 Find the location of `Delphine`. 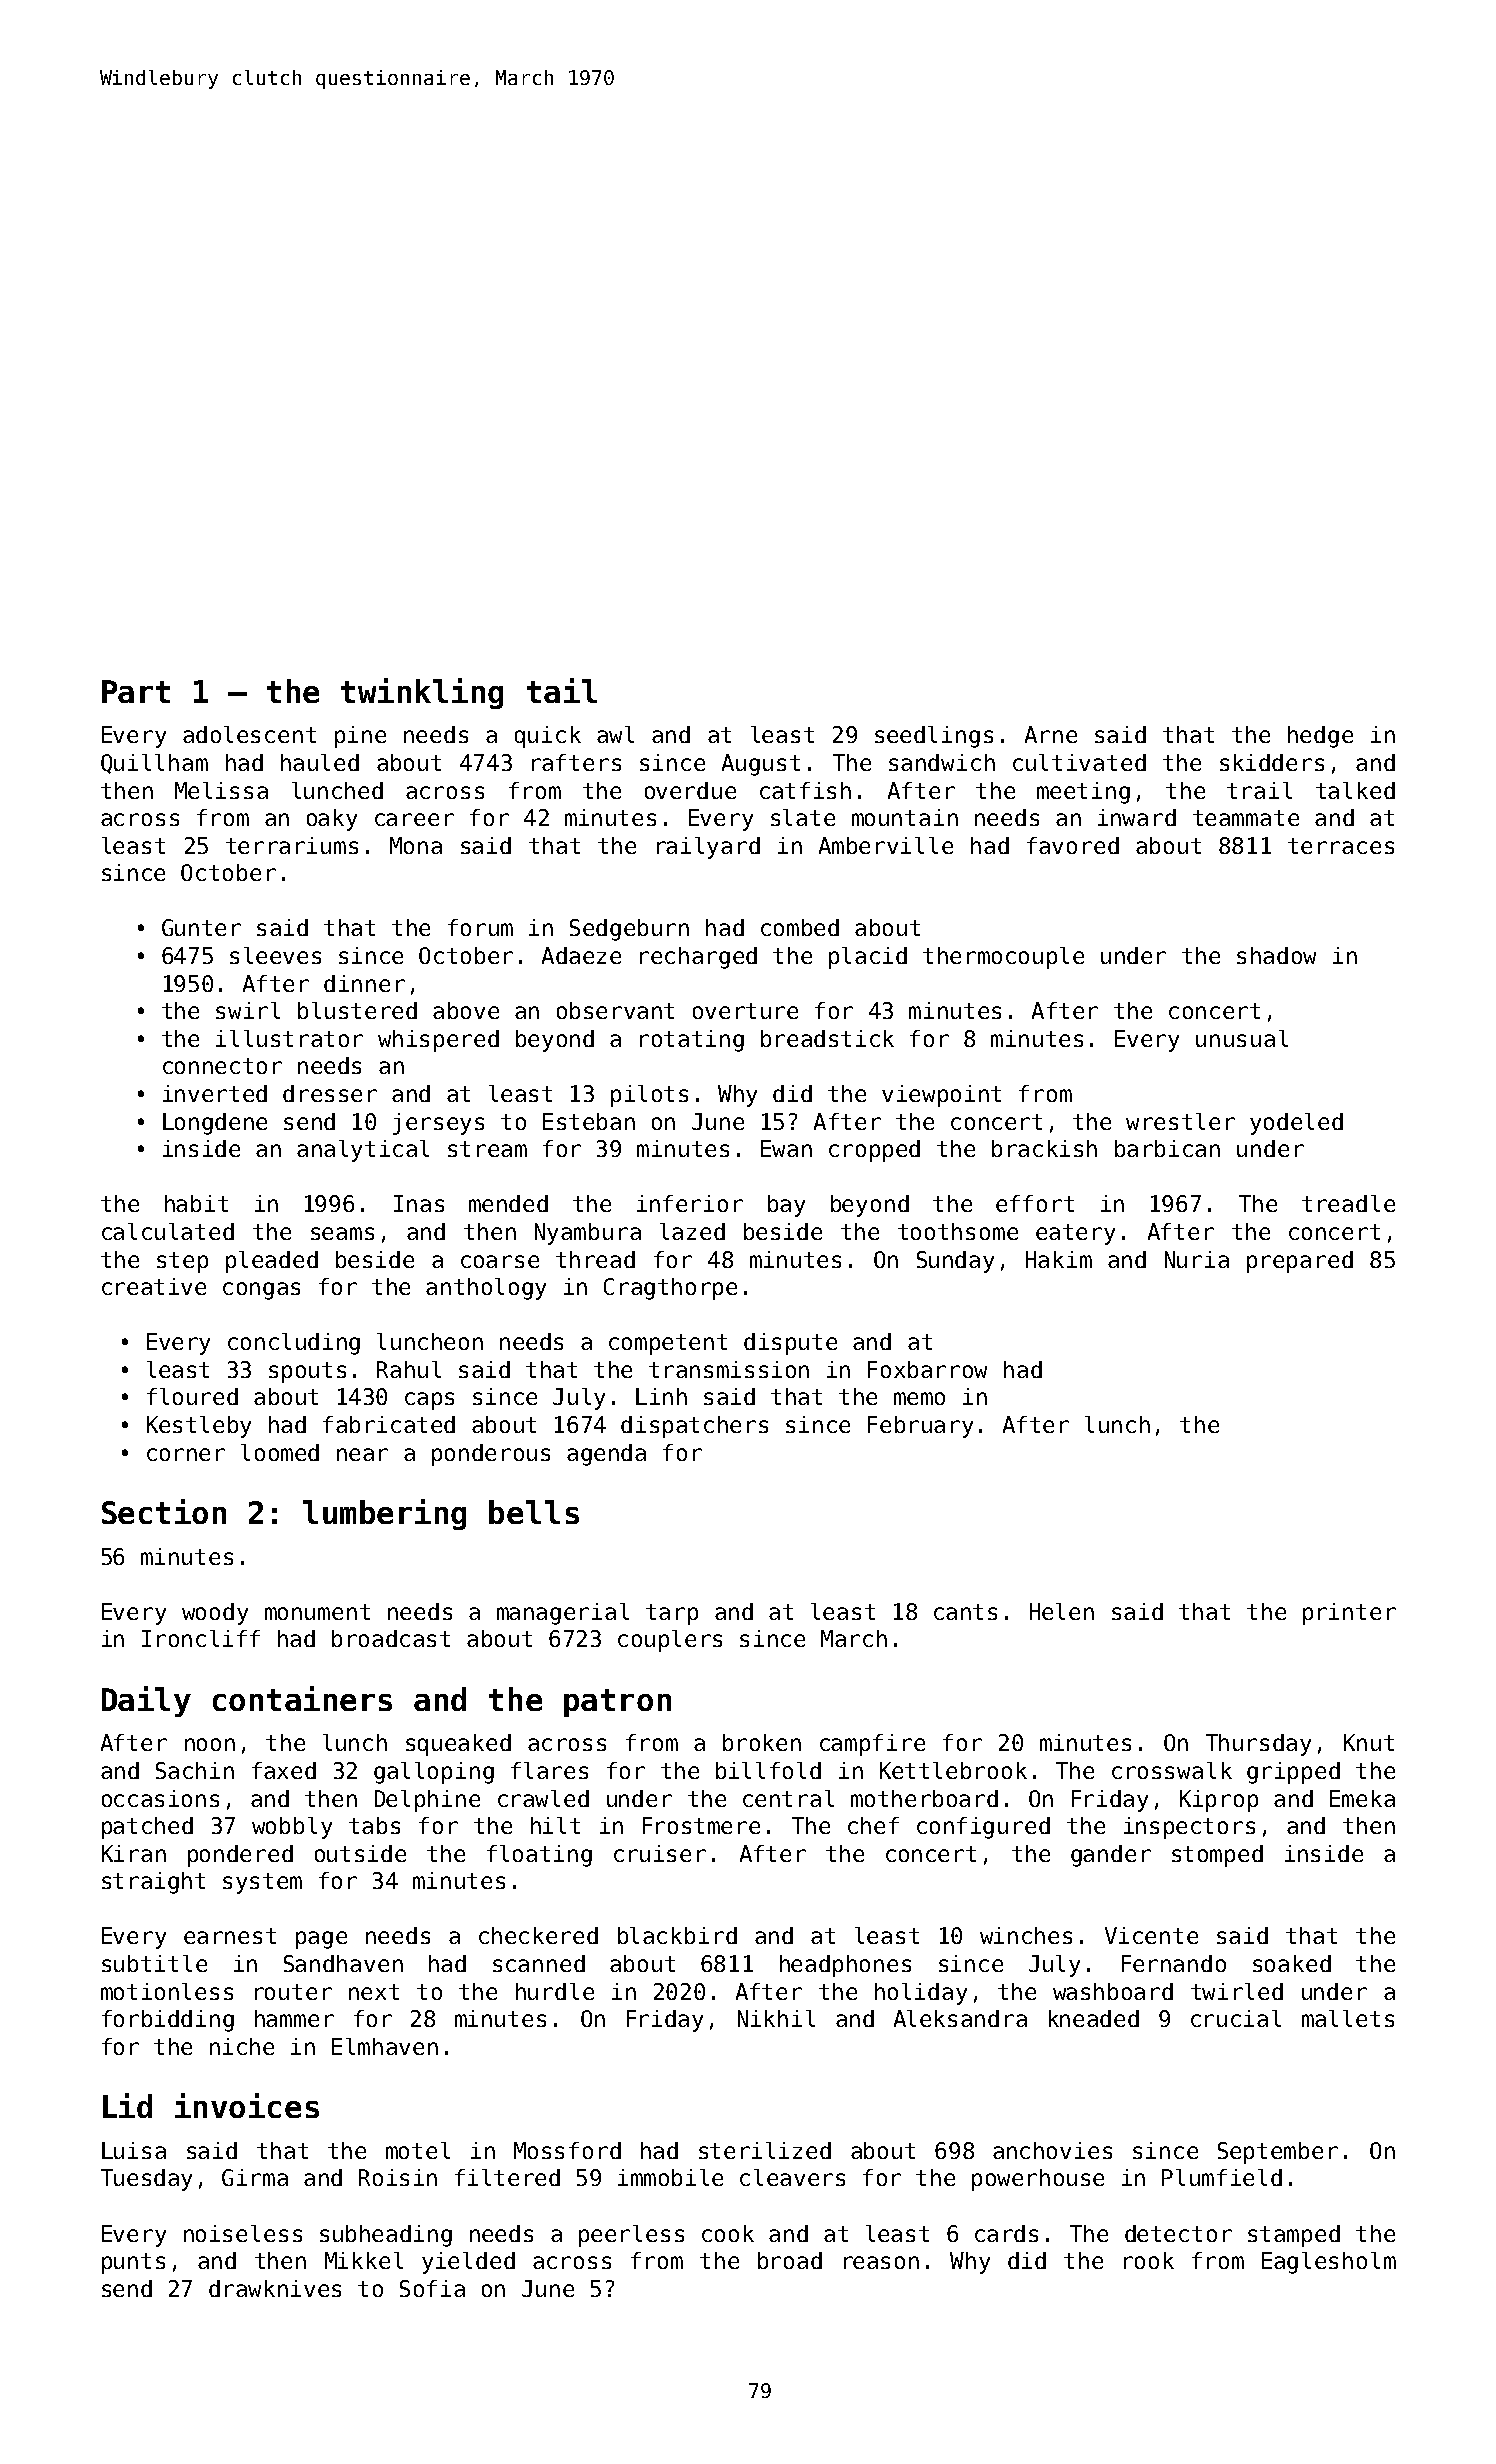

Delphine is located at coordinates (427, 1801).
